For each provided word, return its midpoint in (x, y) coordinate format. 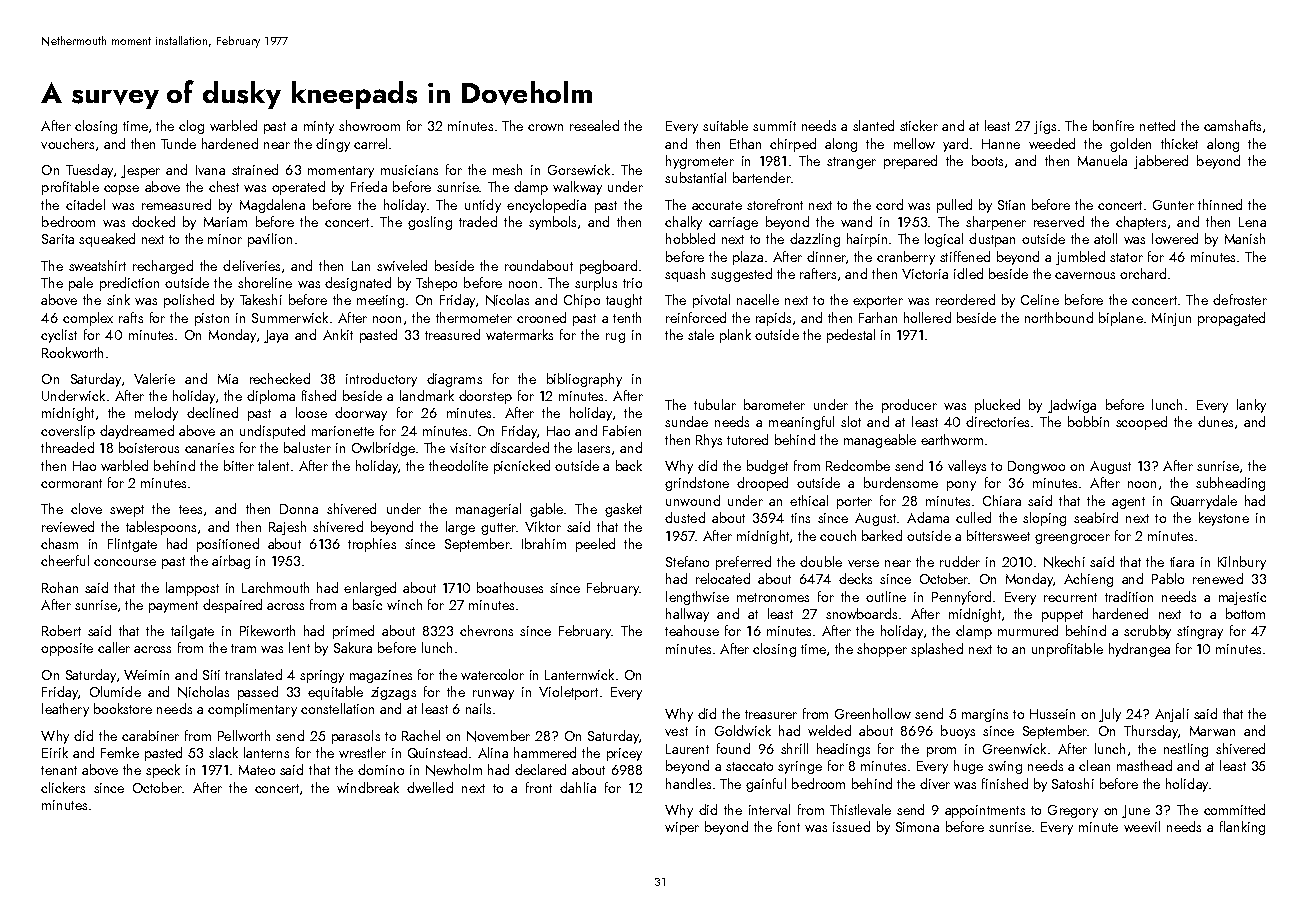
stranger (851, 163)
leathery (65, 710)
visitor (468, 448)
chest (224, 186)
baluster (307, 447)
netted (1157, 125)
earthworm (952, 439)
